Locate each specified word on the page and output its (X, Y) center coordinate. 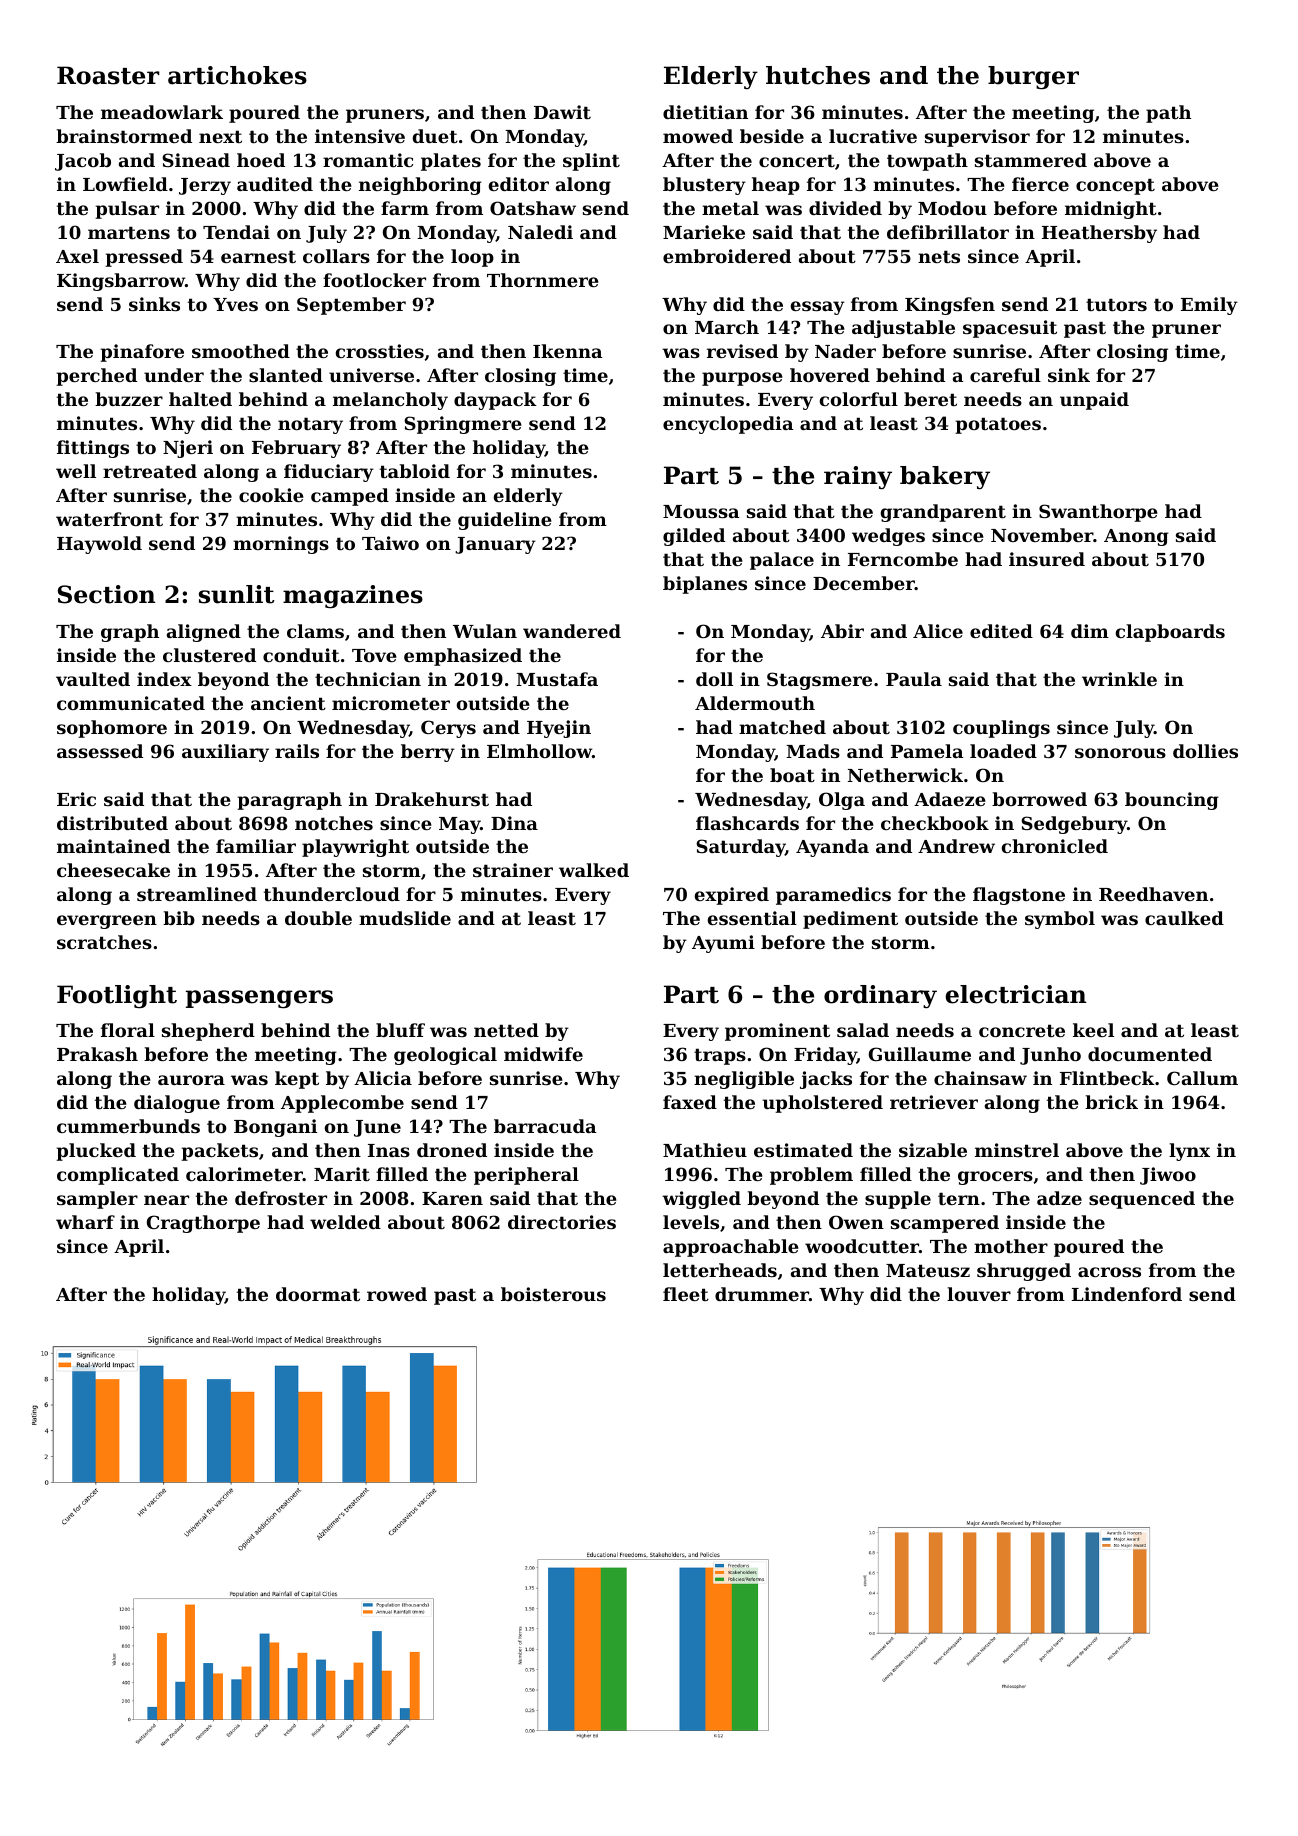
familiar (256, 846)
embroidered (727, 256)
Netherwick (905, 775)
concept (1115, 186)
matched (782, 727)
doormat (318, 1294)
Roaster (108, 75)
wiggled (701, 1200)
